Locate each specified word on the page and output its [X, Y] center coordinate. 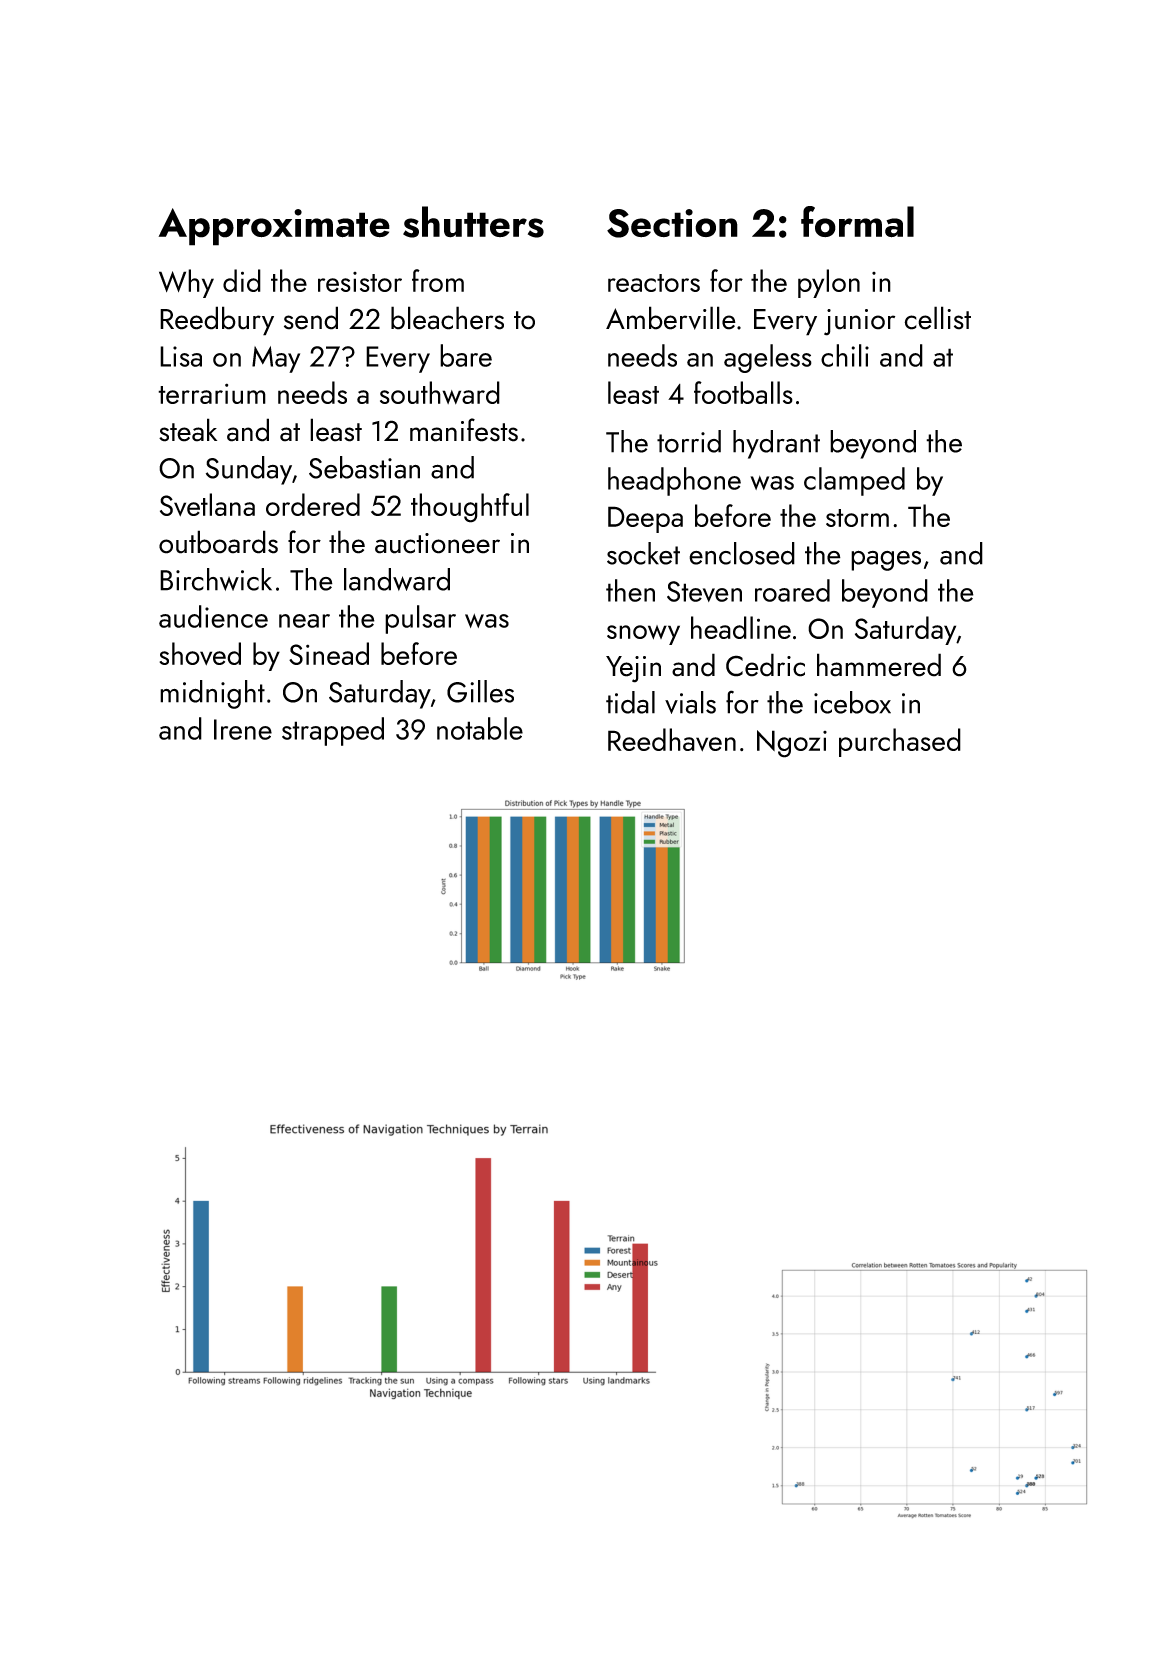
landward [397, 579]
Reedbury [217, 321]
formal [857, 222]
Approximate [274, 227]
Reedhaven [672, 740]
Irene [243, 729]
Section [672, 223]
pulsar [420, 619]
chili [845, 355]
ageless [768, 358]
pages [886, 560]
